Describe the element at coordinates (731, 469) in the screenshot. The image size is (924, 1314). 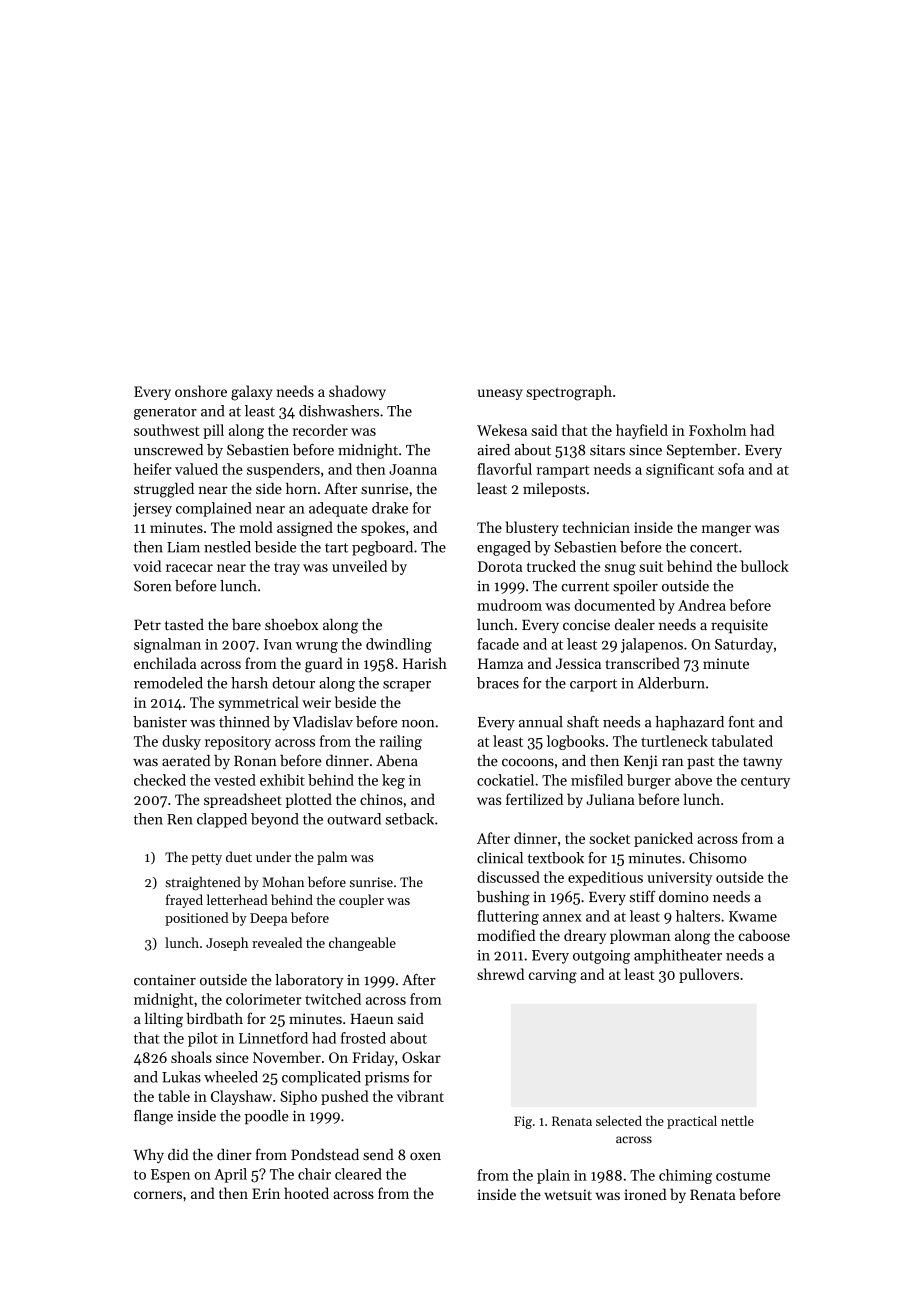
I see `sofa` at that location.
